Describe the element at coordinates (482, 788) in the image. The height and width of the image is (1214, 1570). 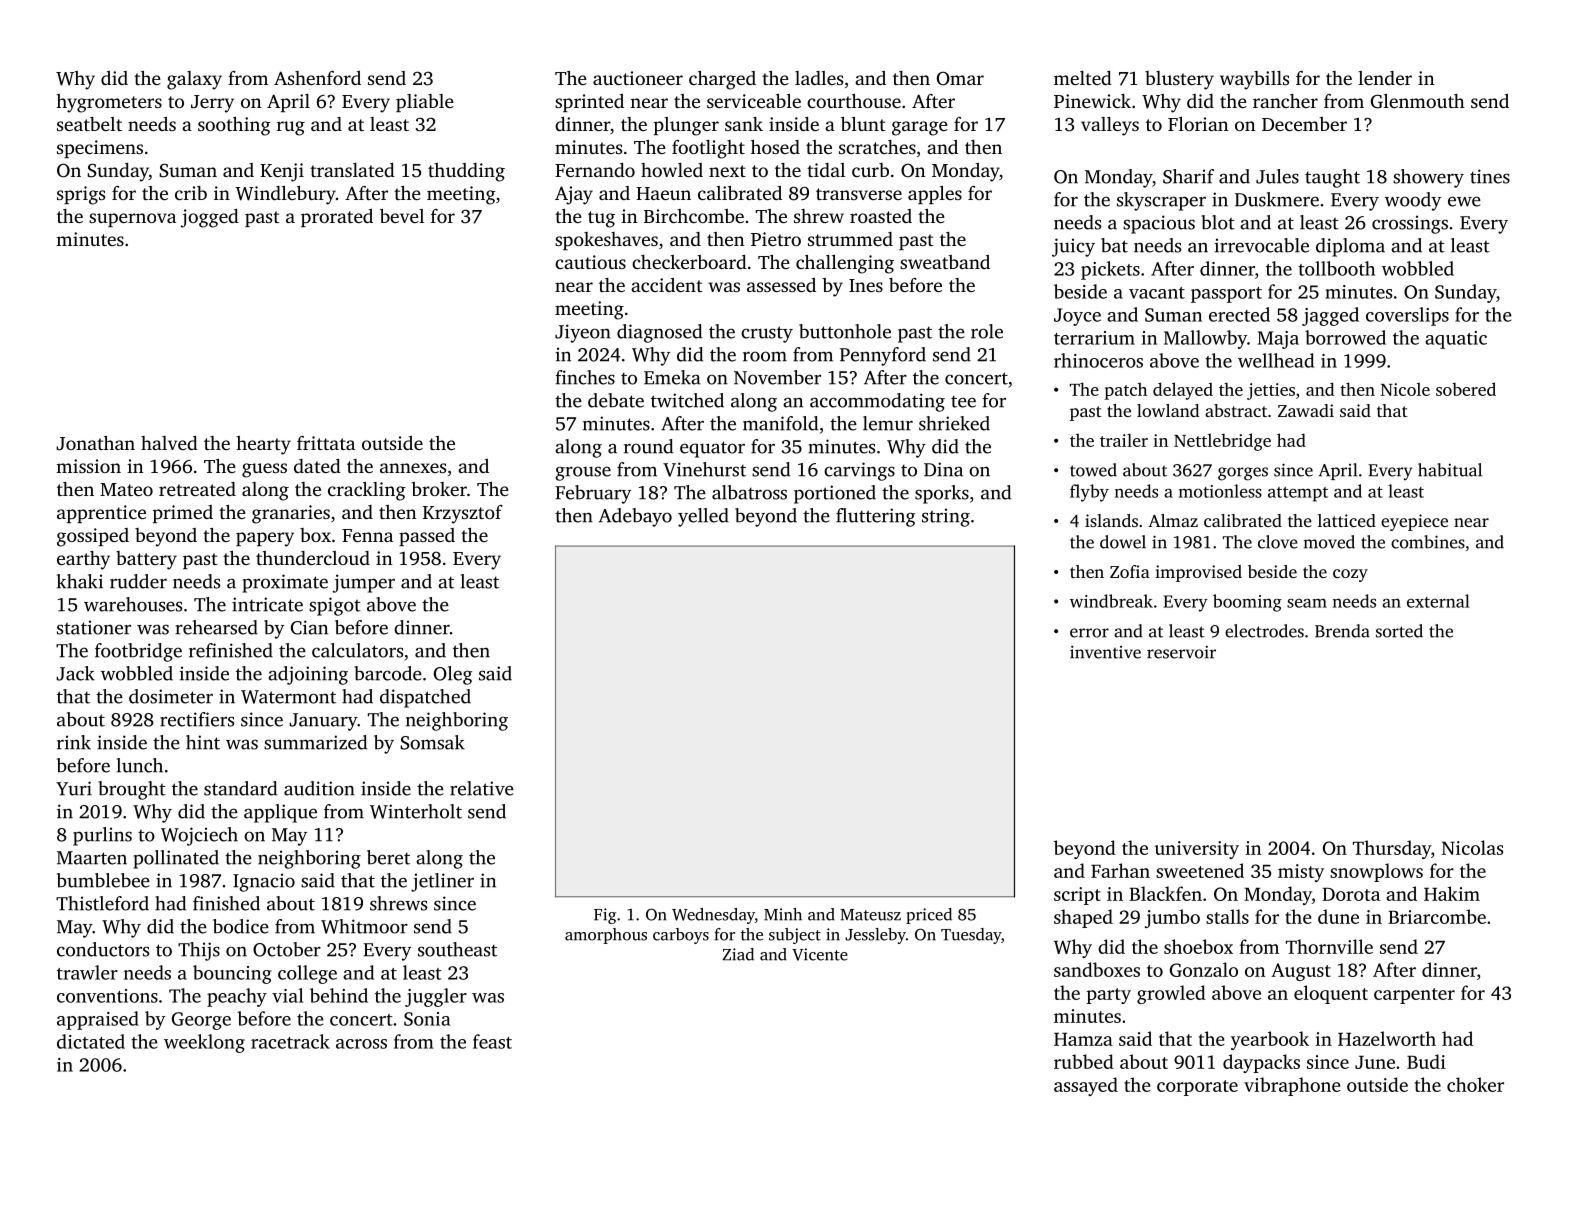
I see `relative` at that location.
